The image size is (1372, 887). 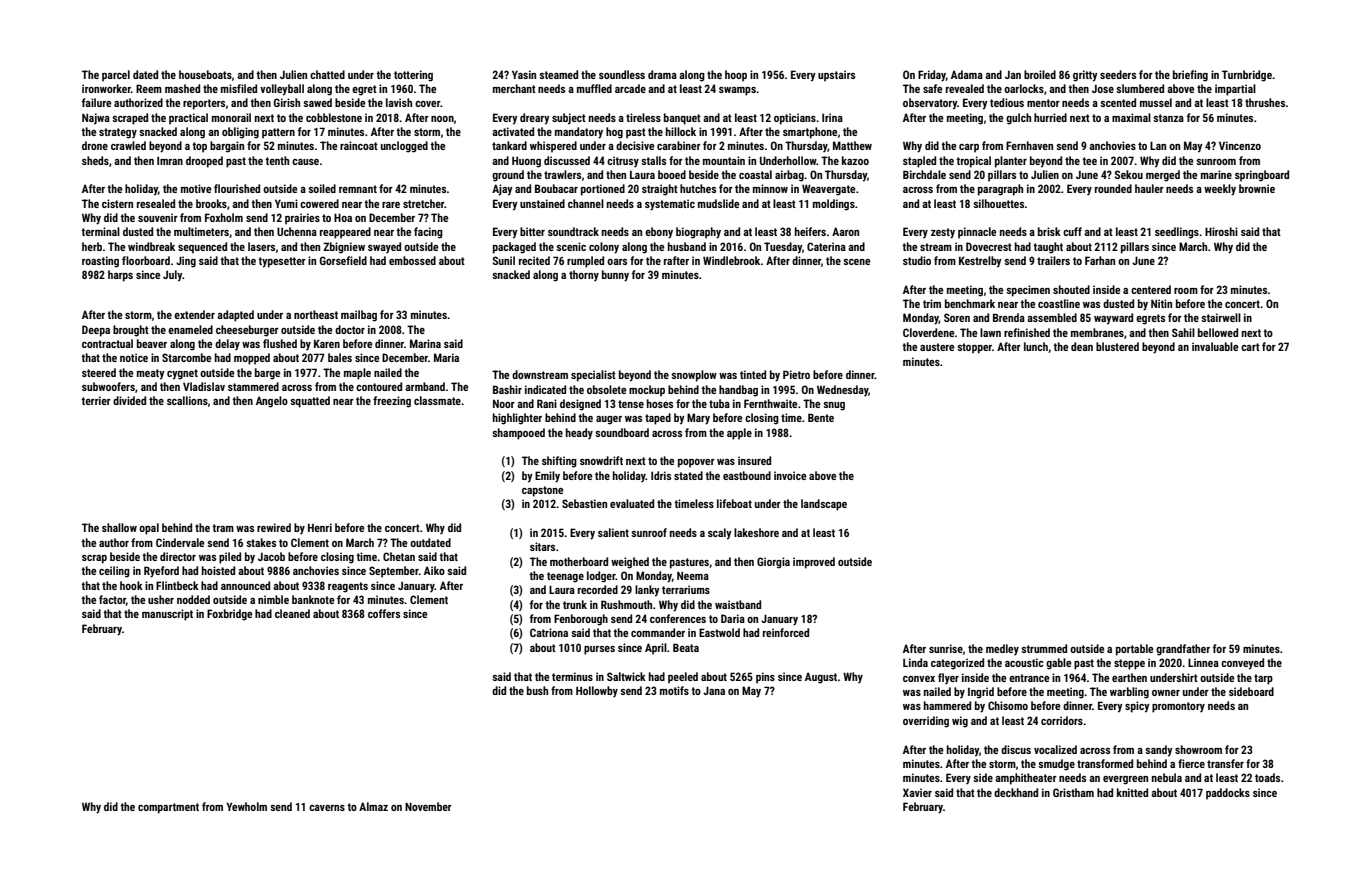 I want to click on lunch, so click(x=1036, y=346).
